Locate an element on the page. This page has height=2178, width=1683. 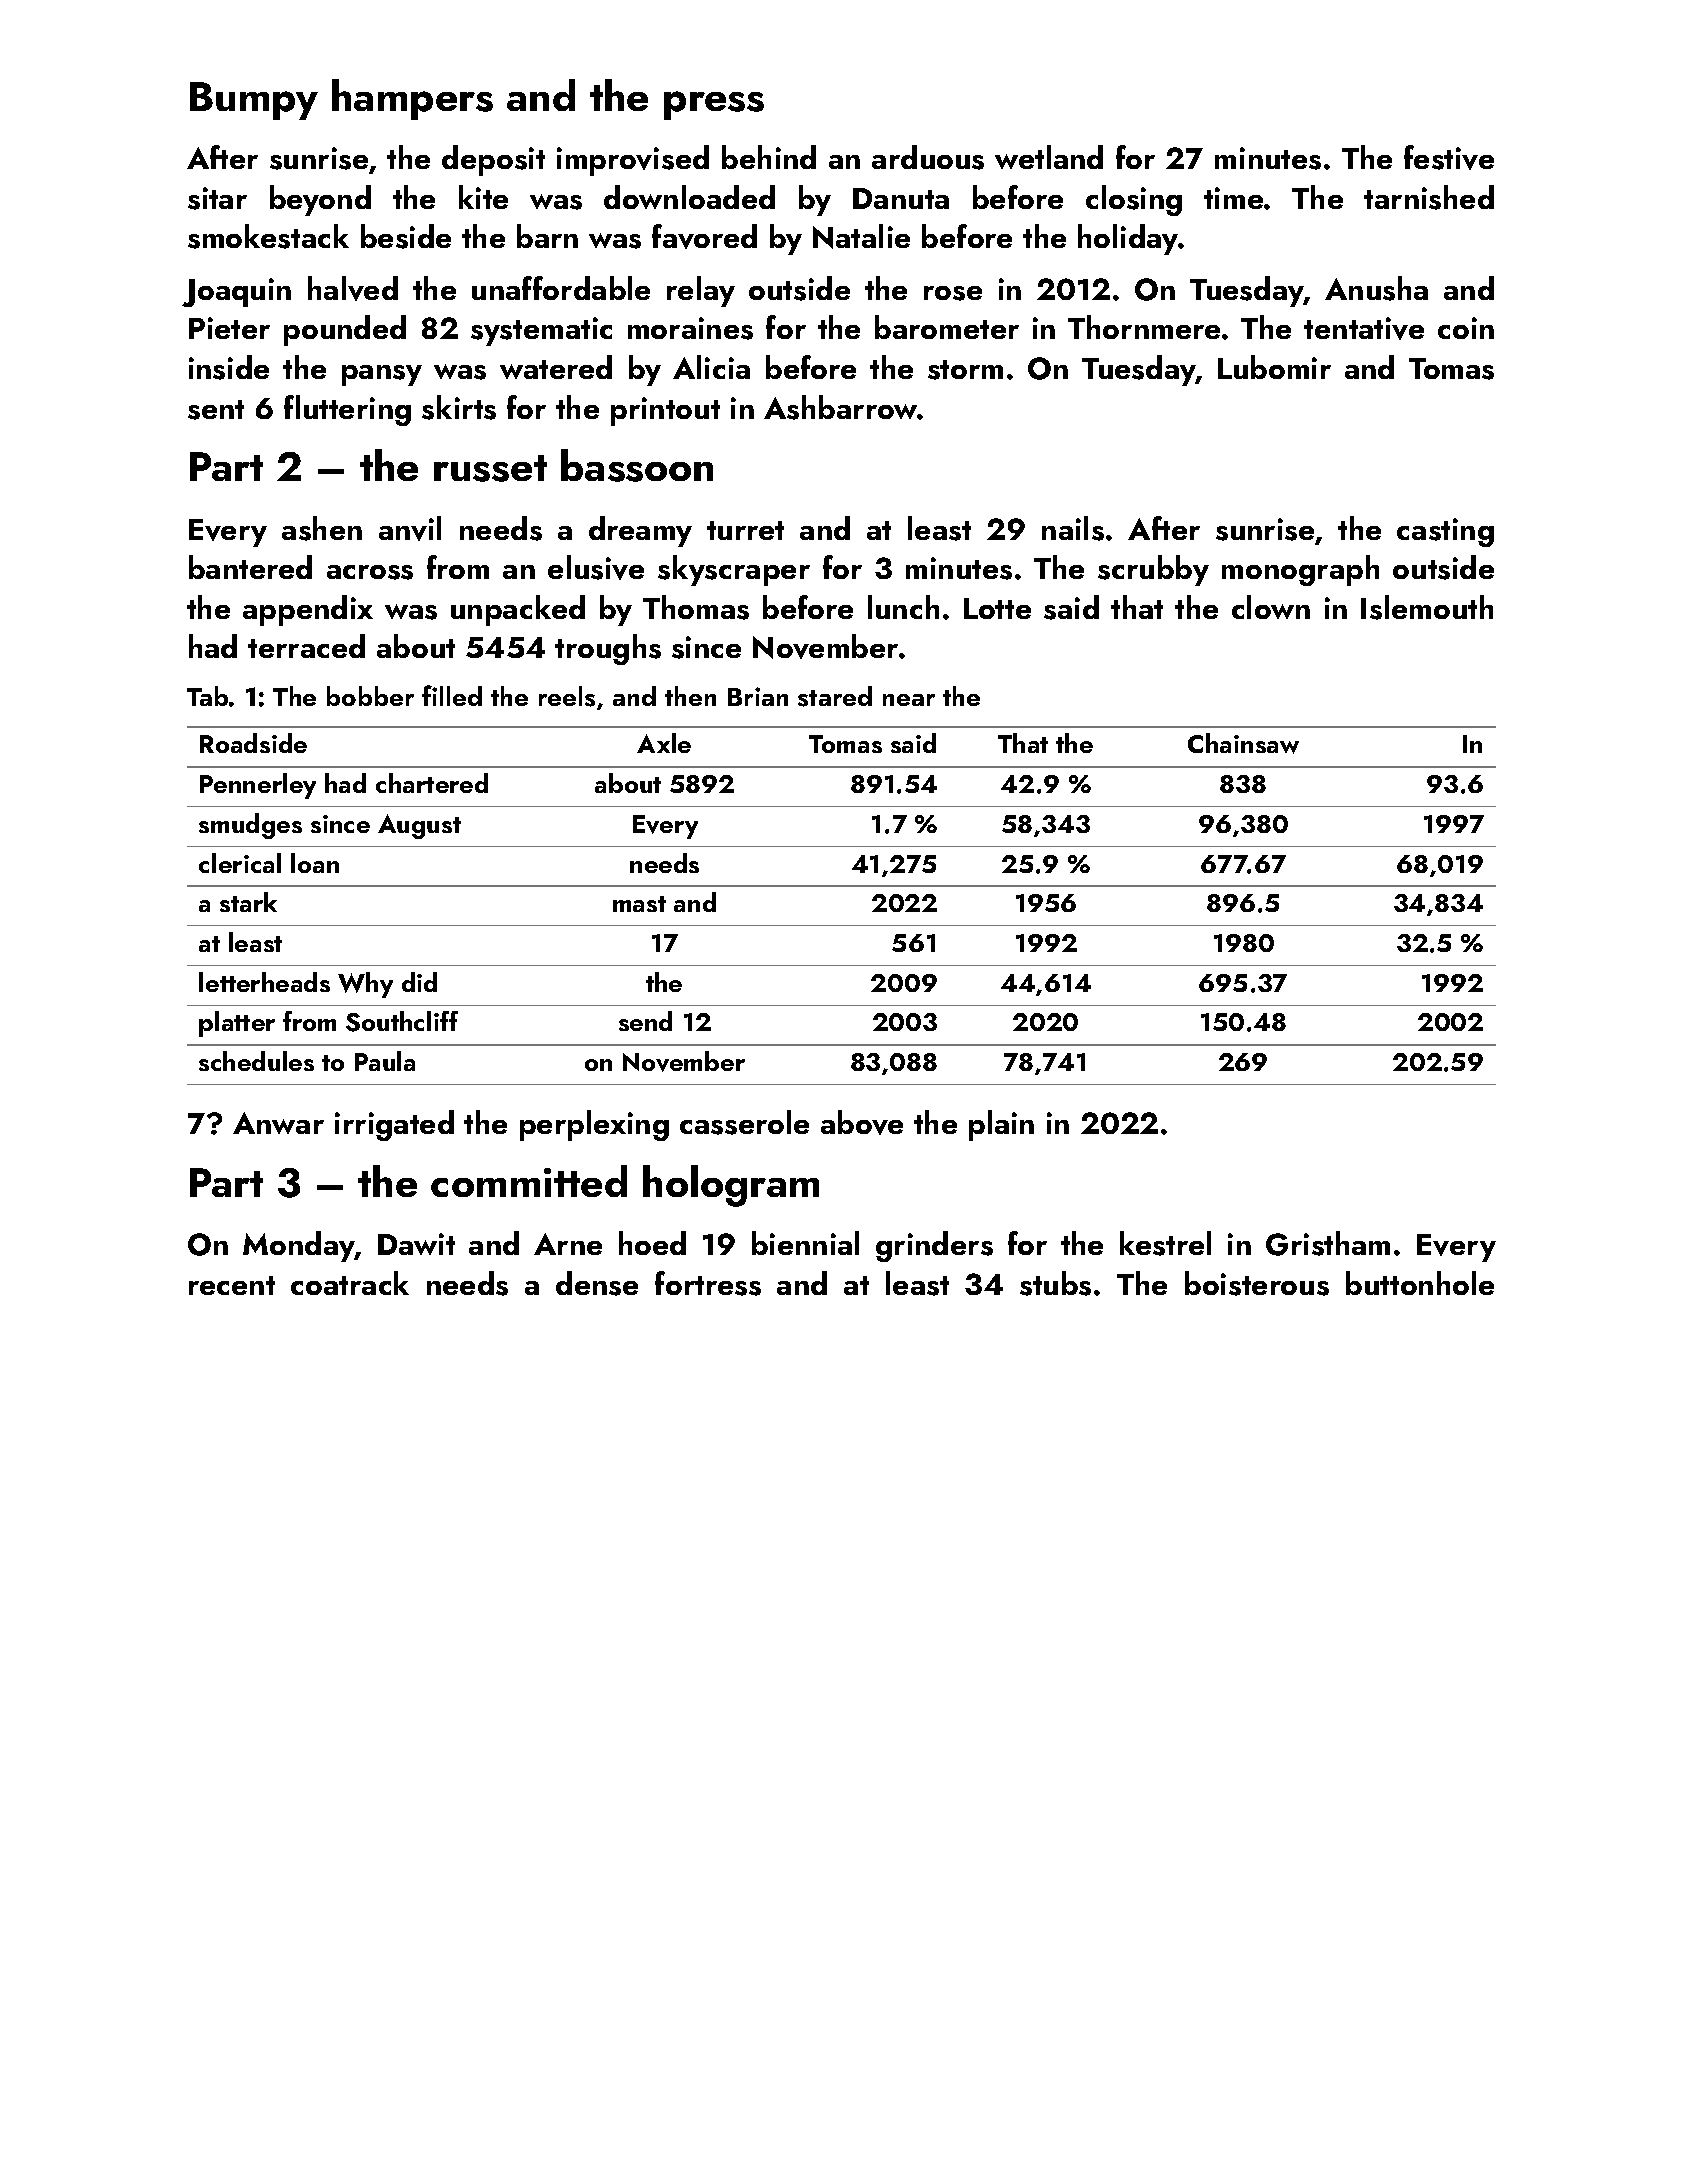
unpacked is located at coordinates (518, 610).
